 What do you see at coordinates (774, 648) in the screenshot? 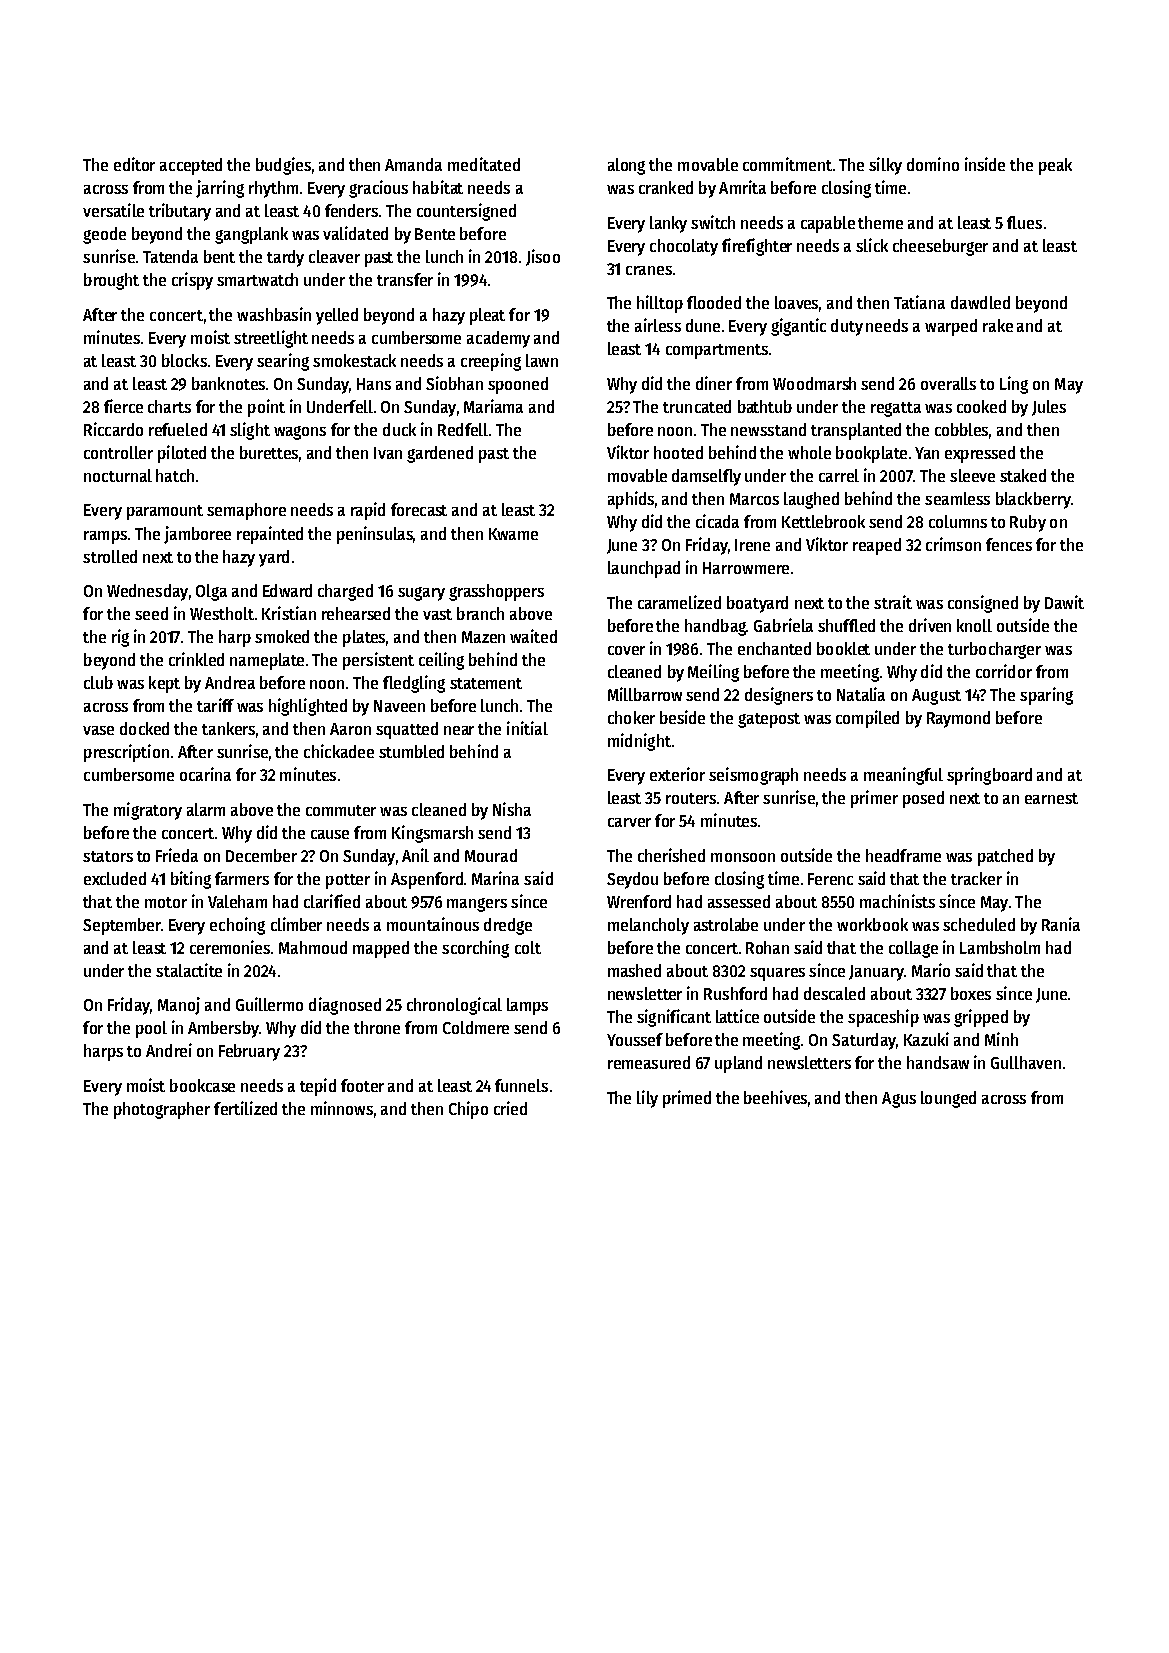
I see `enchanted` at bounding box center [774, 648].
